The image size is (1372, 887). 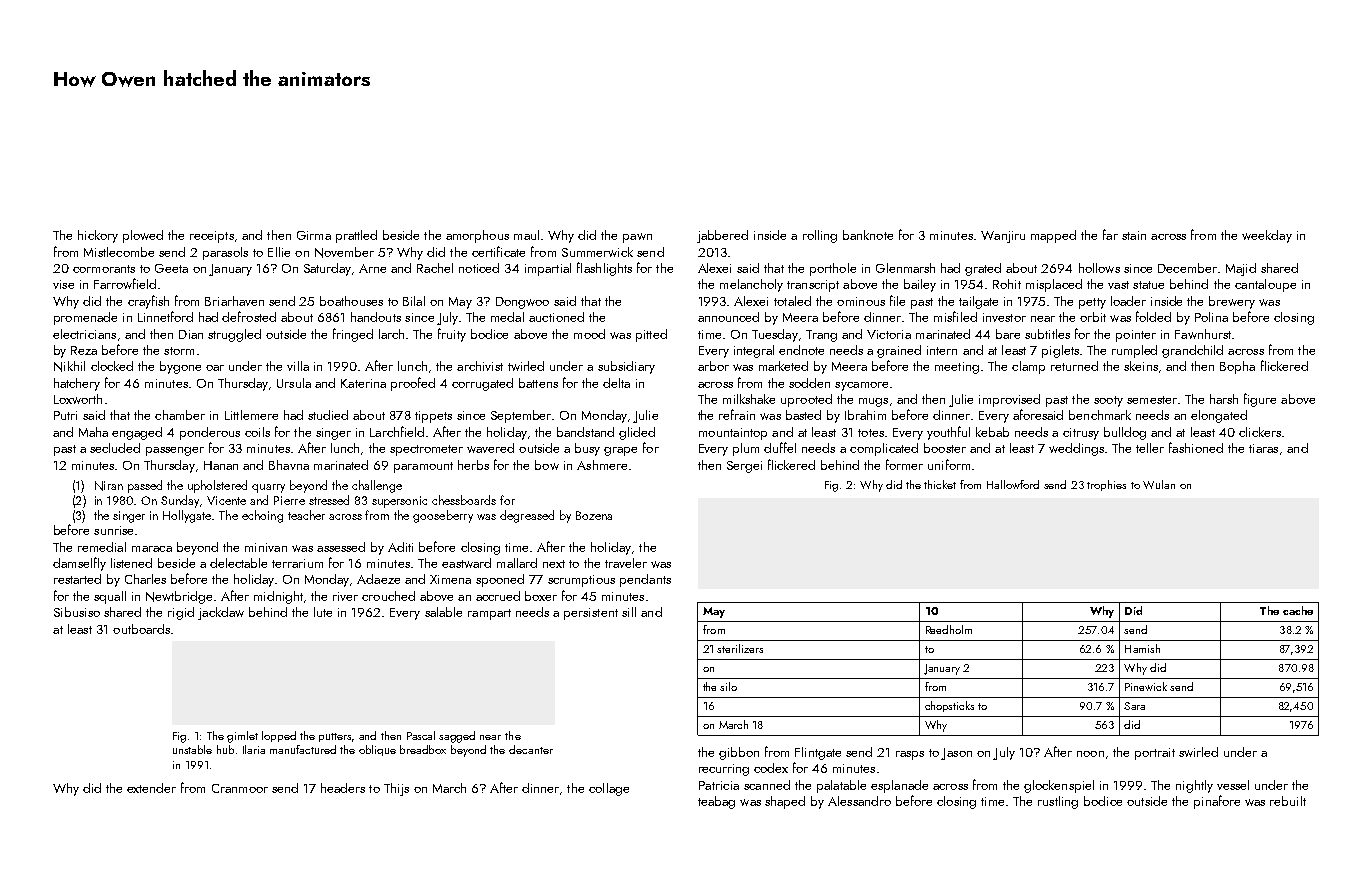 What do you see at coordinates (1203, 334) in the page?
I see `Fawnhurst` at bounding box center [1203, 334].
